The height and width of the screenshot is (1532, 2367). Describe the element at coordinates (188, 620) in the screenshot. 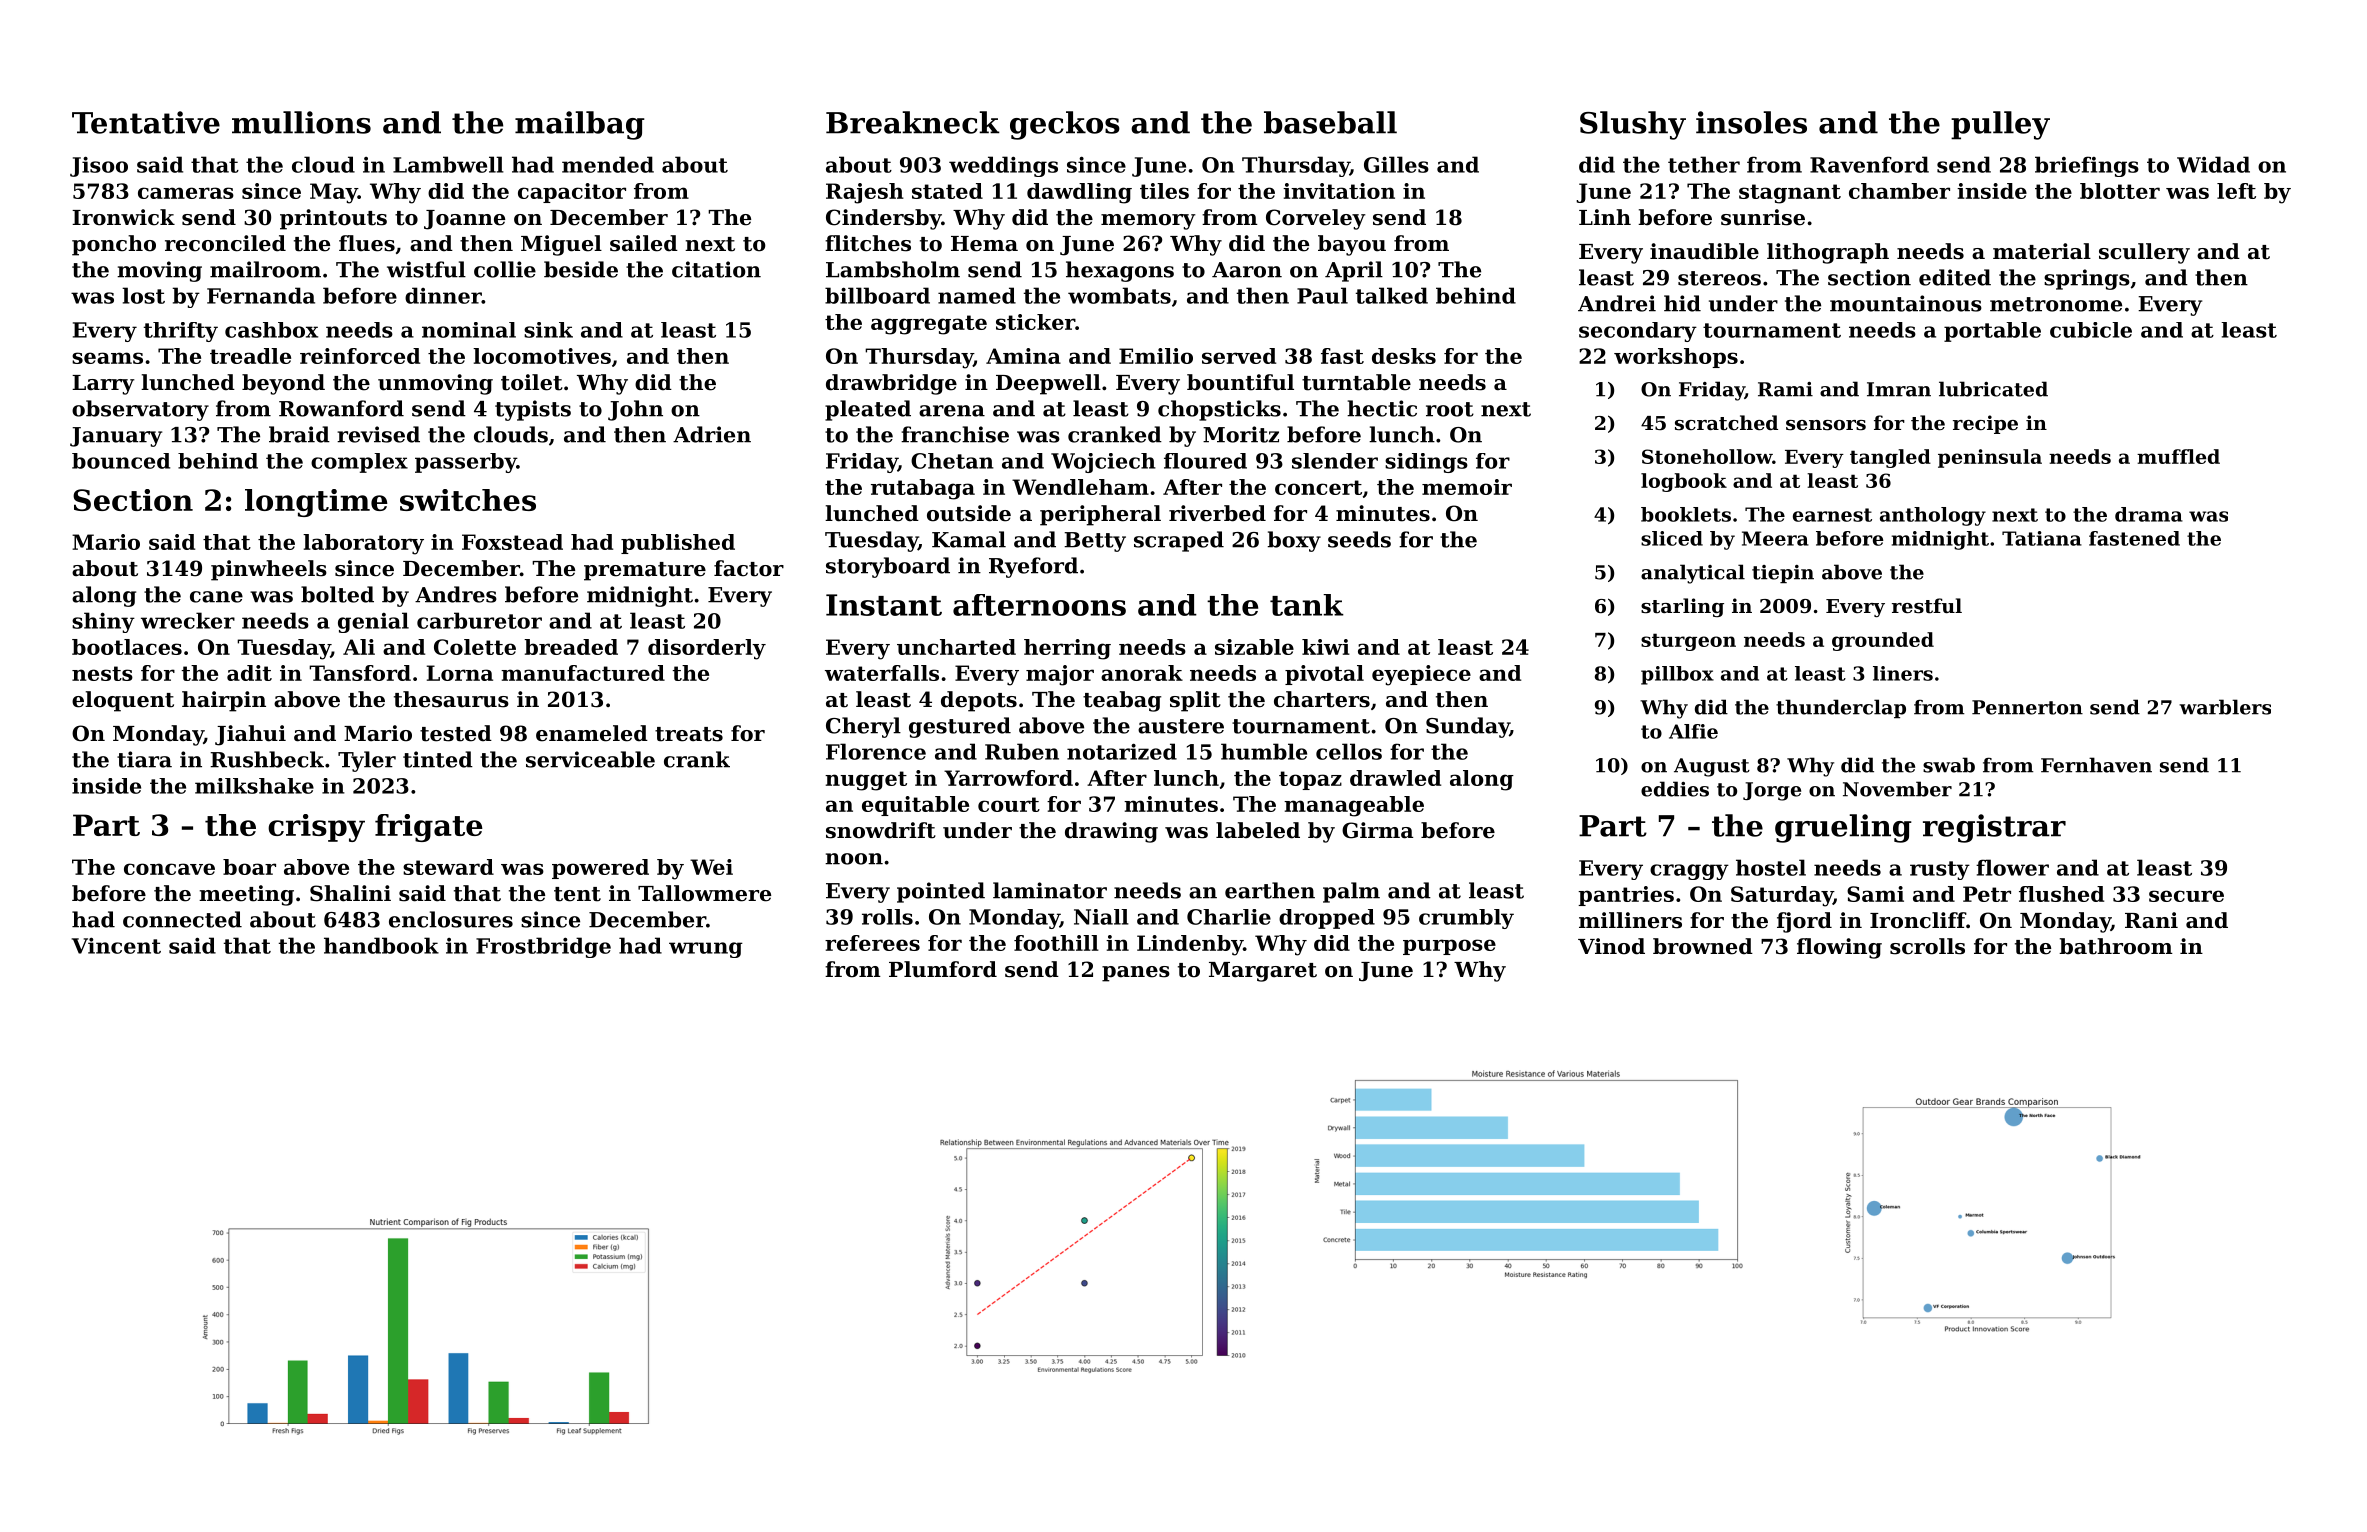

I see `wrecker` at that location.
